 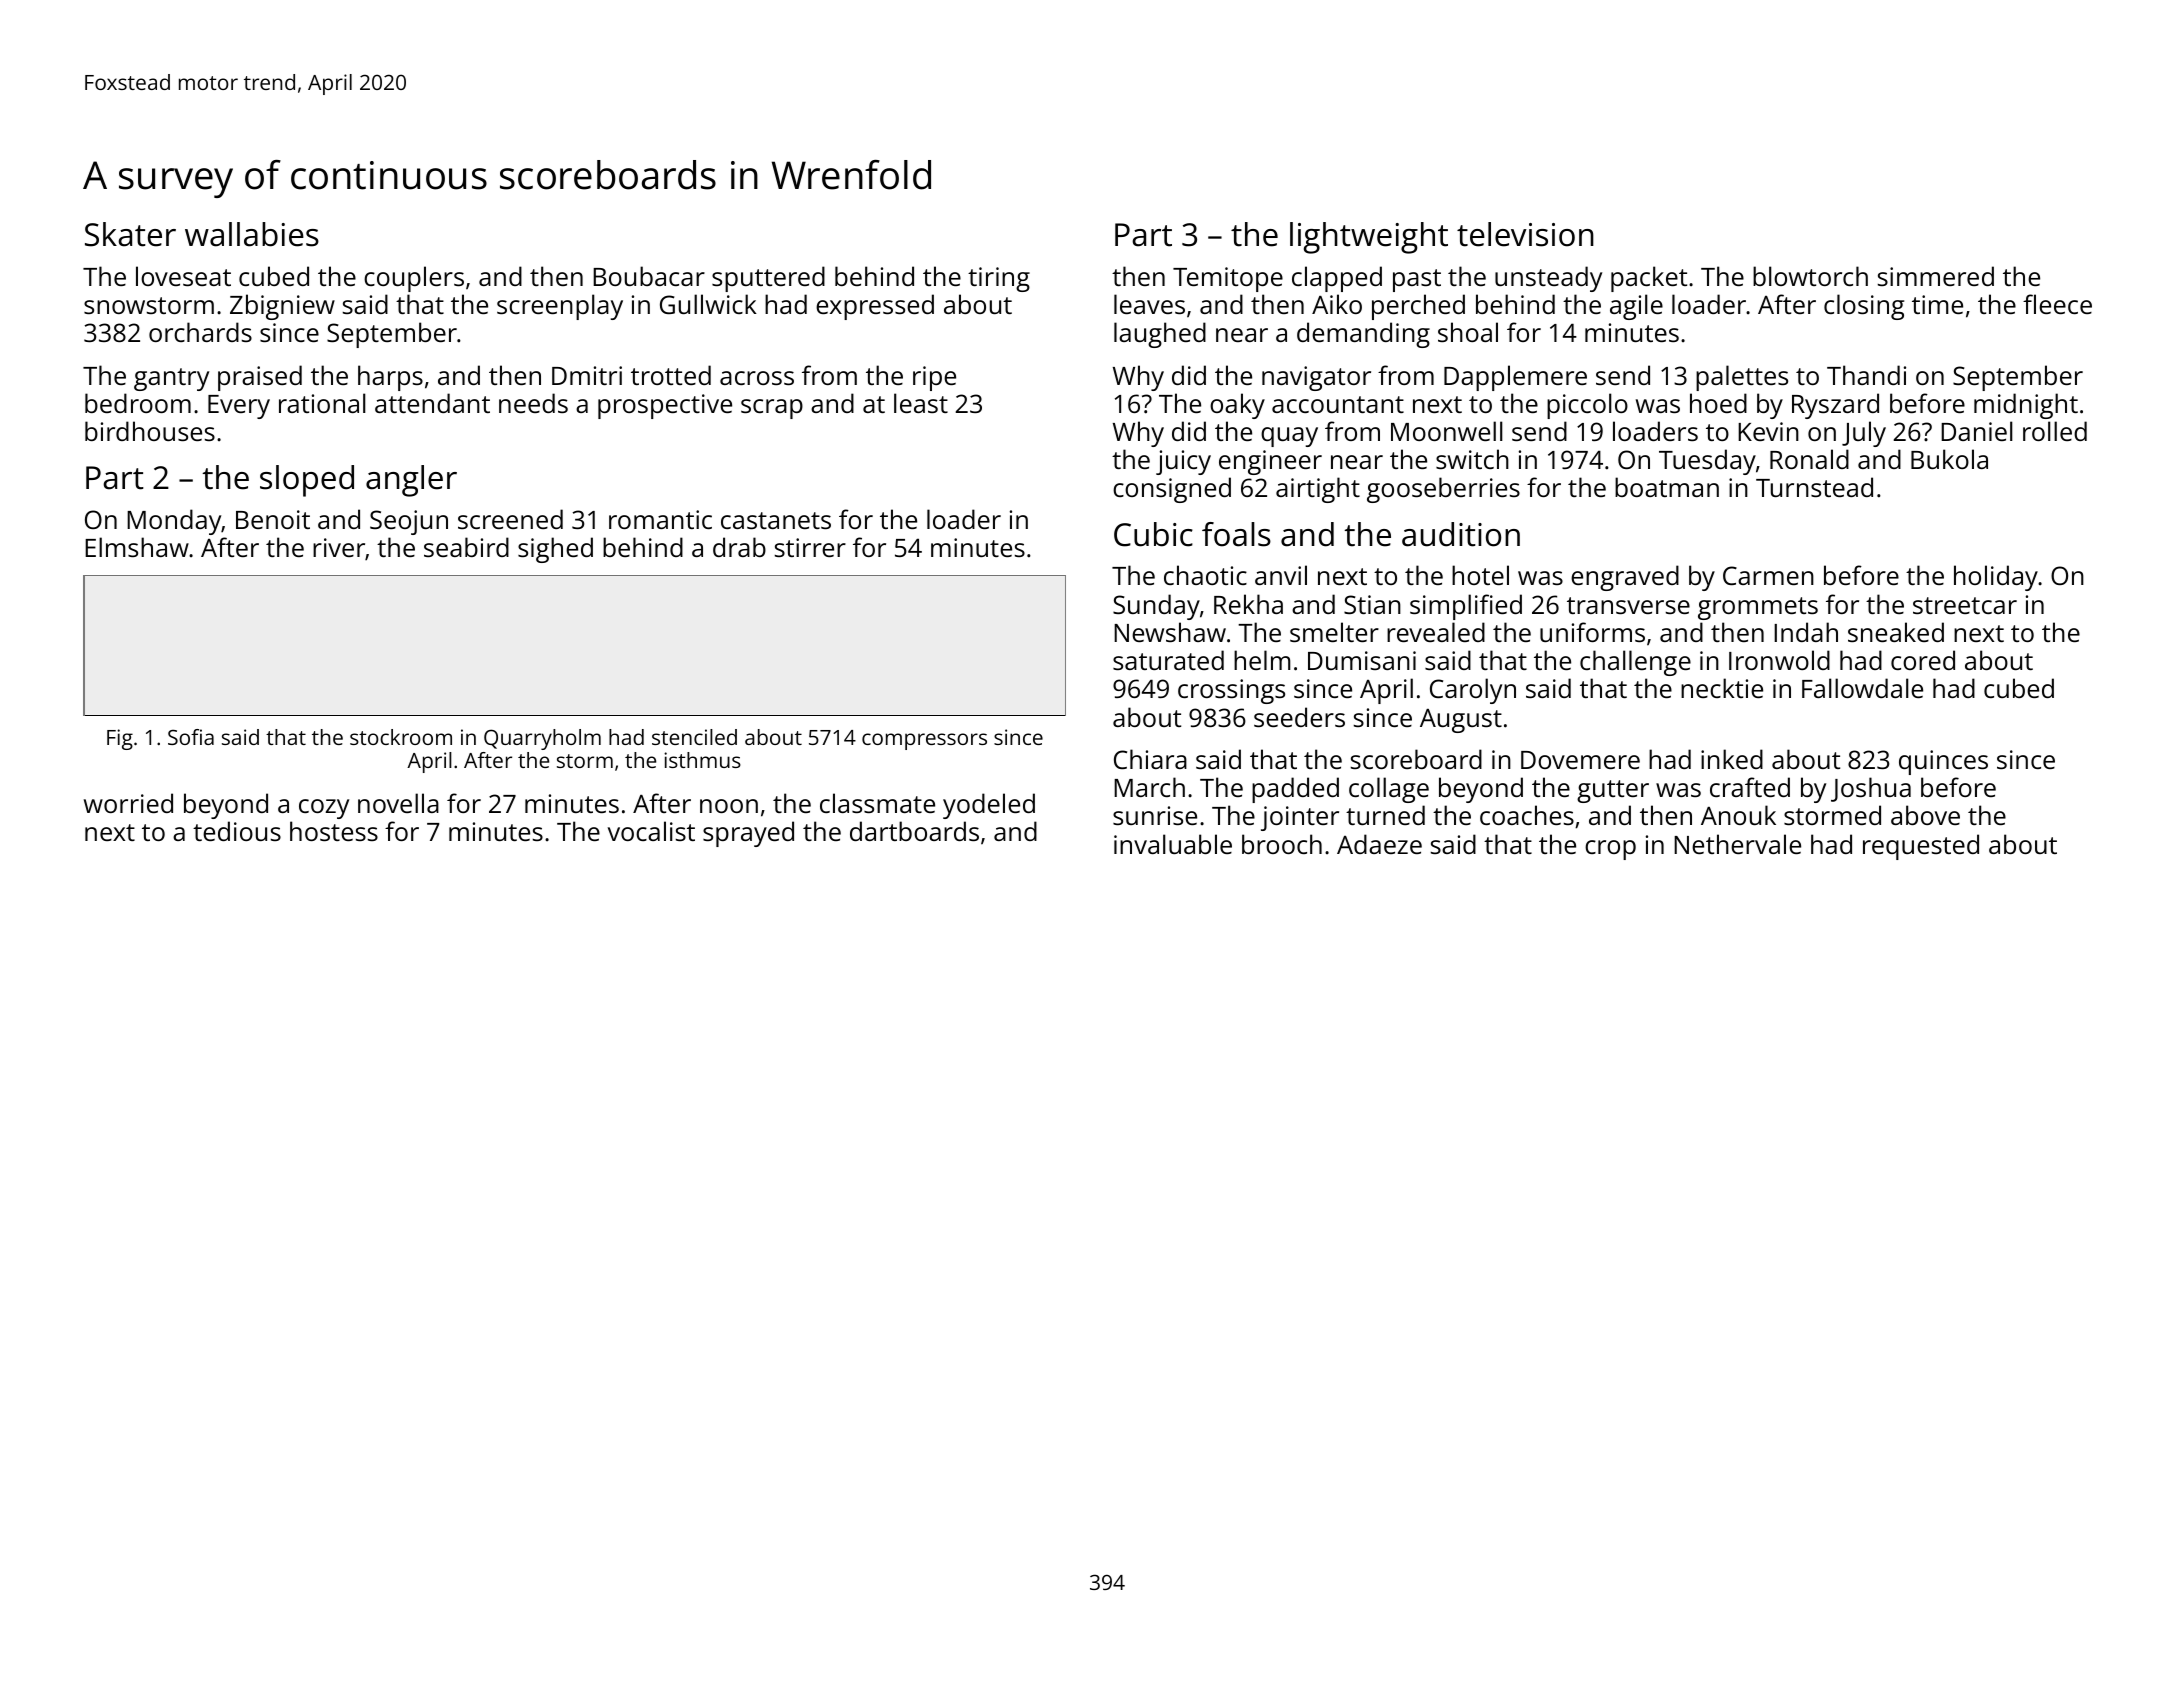 I want to click on stenciled, so click(x=694, y=737).
